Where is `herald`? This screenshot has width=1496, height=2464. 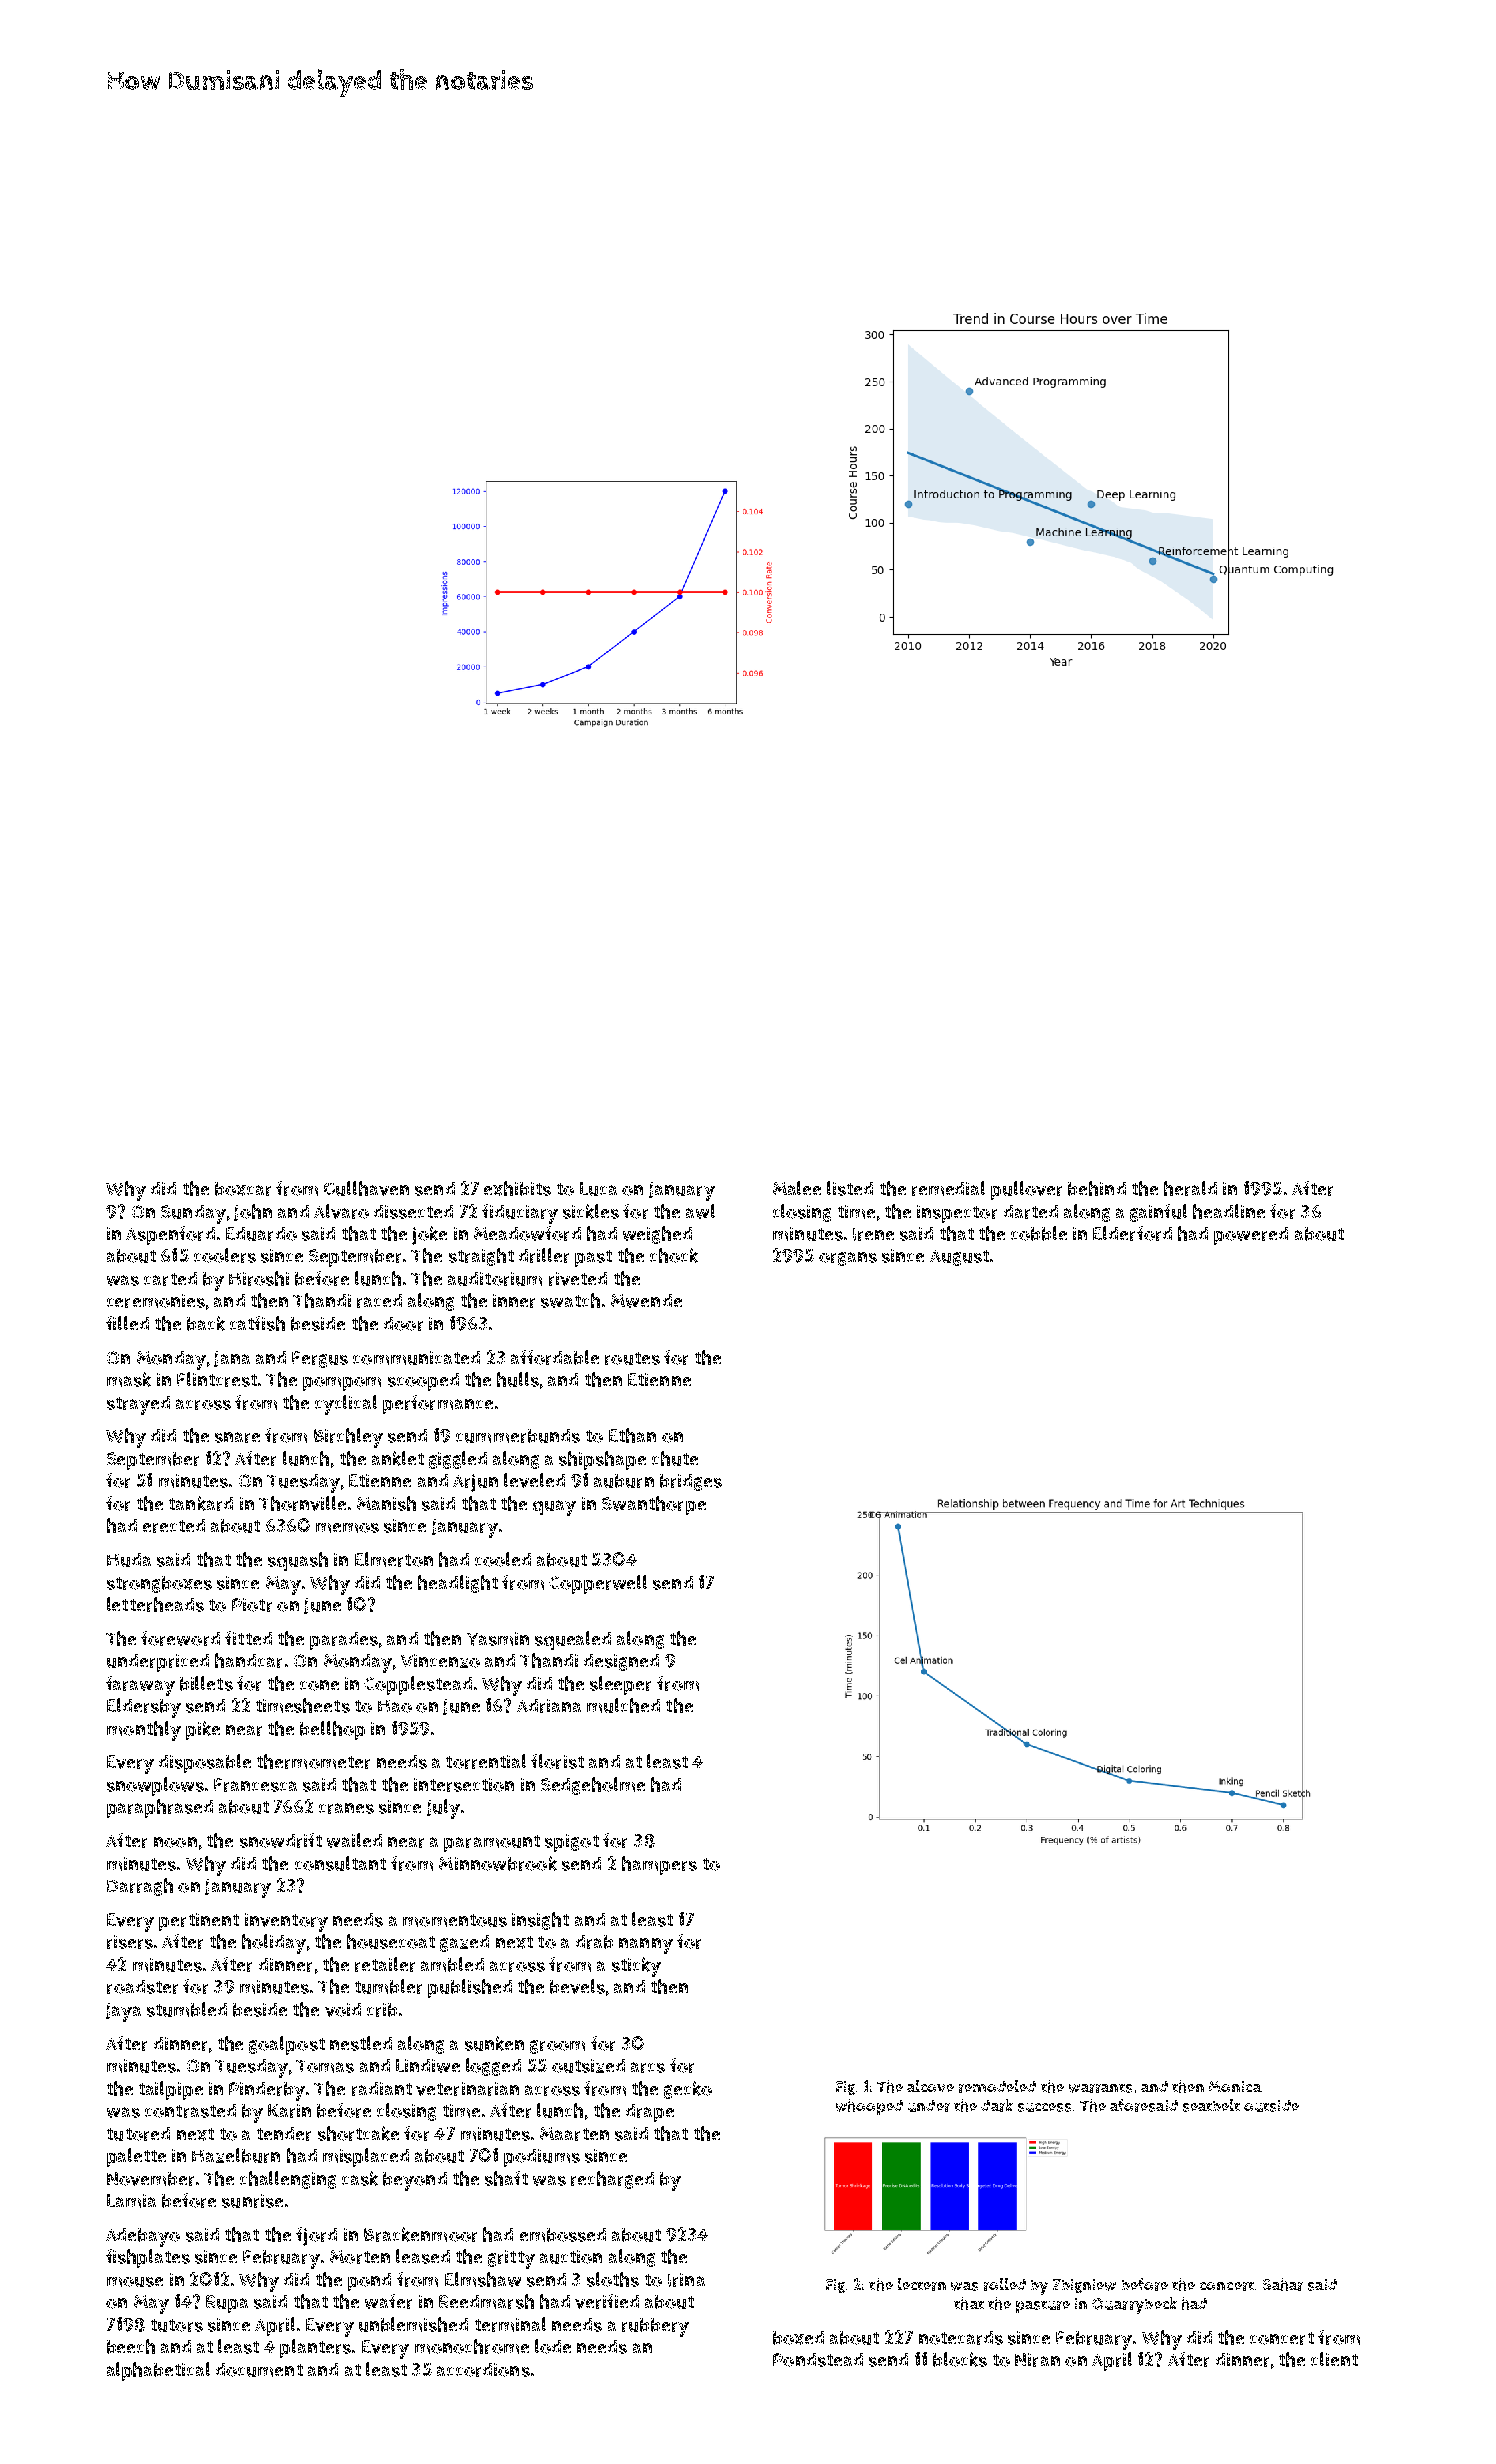 herald is located at coordinates (1190, 1188).
